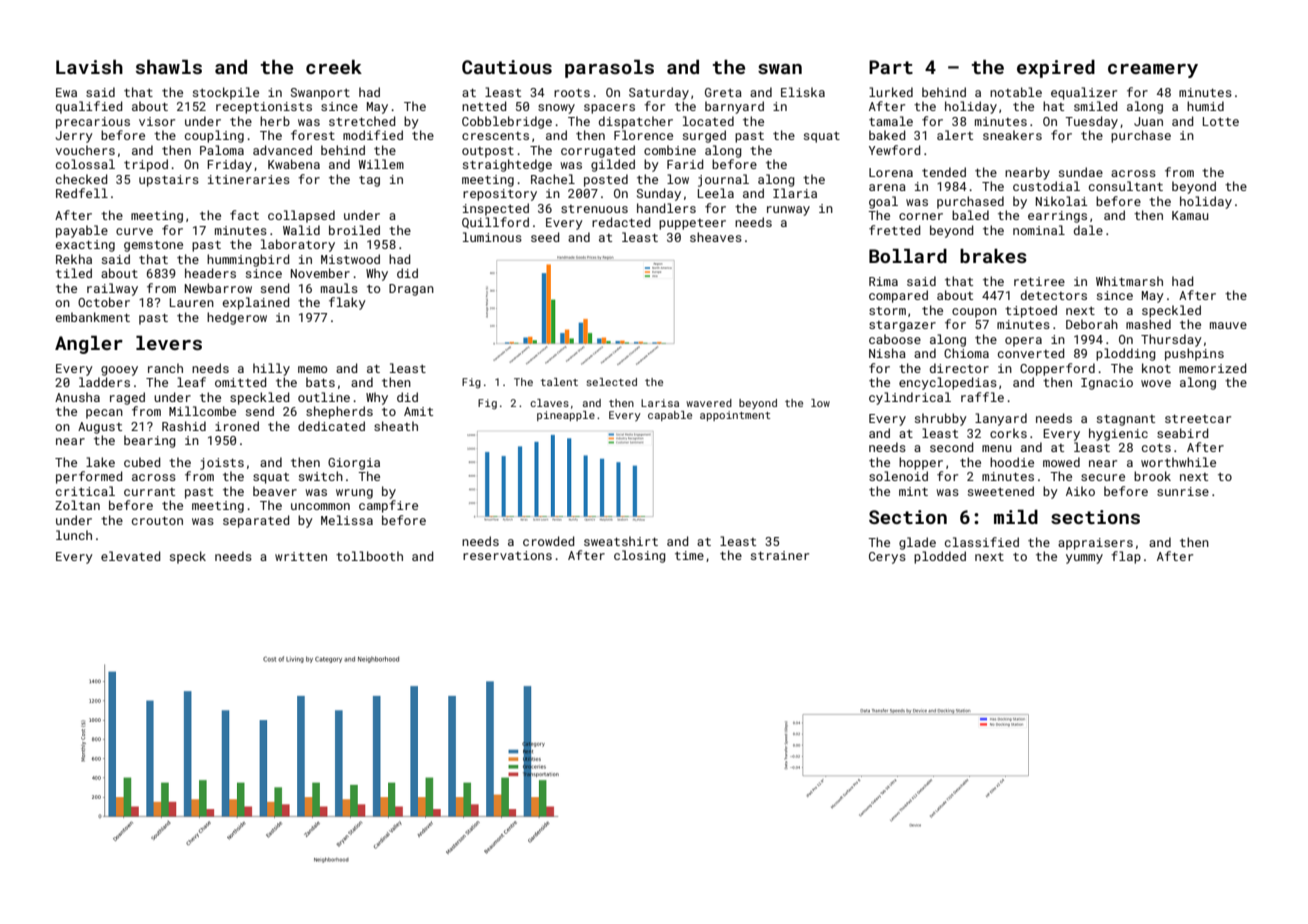  Describe the element at coordinates (606, 180) in the screenshot. I see `posted` at that location.
